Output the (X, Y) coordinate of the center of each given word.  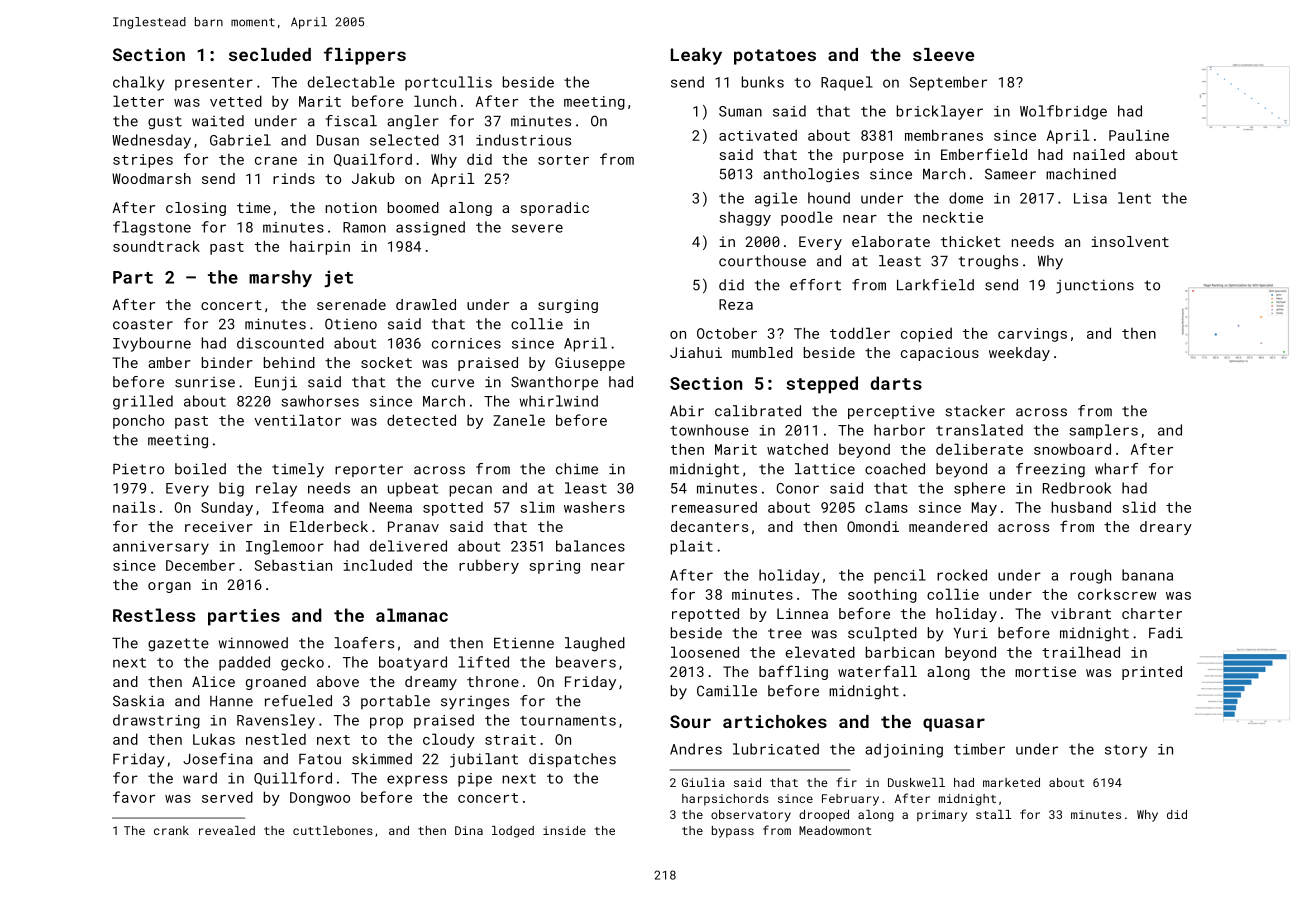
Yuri (971, 633)
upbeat (413, 489)
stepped (822, 385)
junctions (1095, 286)
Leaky (696, 56)
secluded (270, 54)
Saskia (138, 701)
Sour (690, 721)
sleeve (943, 54)
